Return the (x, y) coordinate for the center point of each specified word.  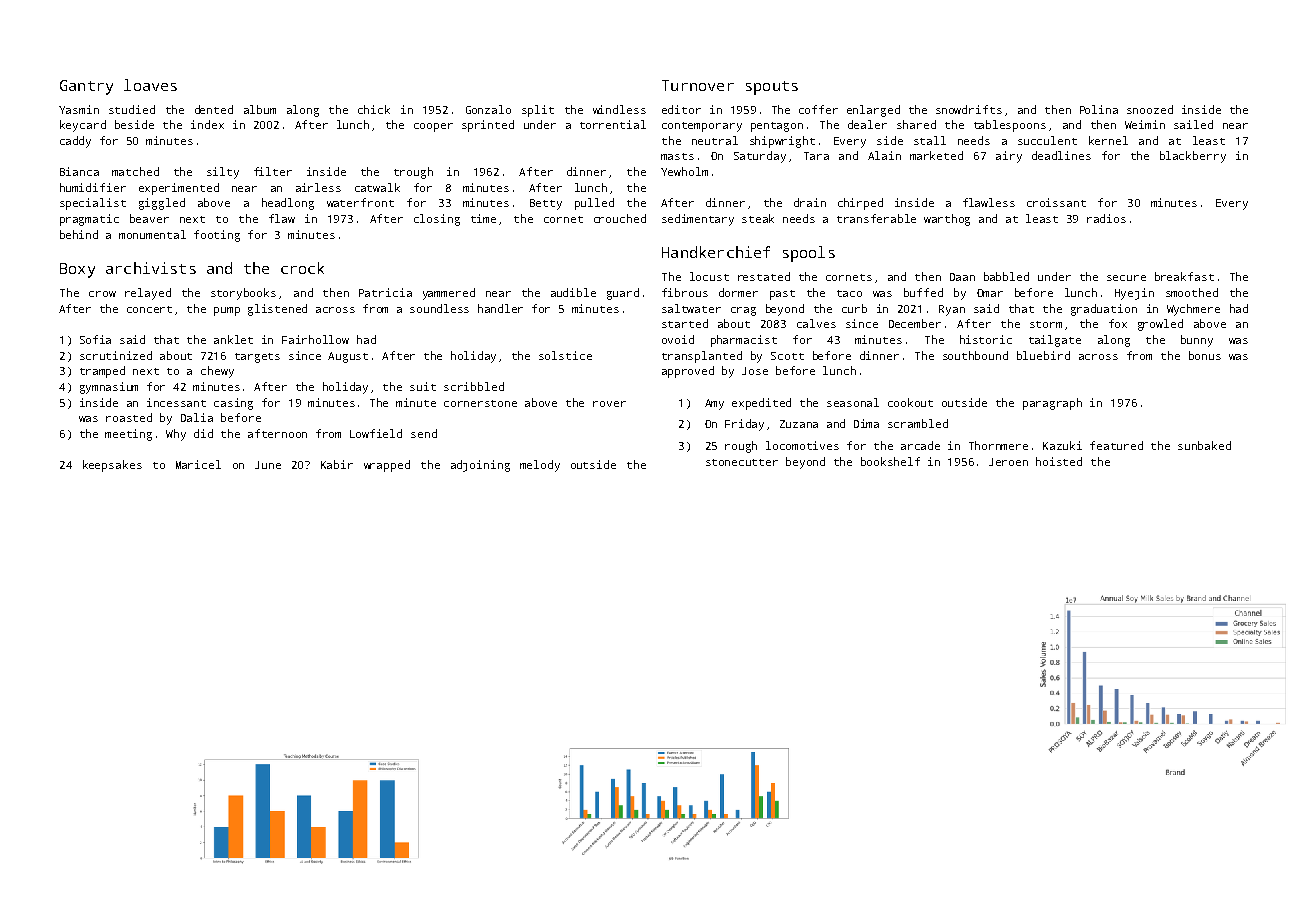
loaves (150, 85)
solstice (565, 355)
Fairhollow (315, 339)
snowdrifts (969, 109)
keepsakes (112, 466)
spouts (772, 88)
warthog (947, 220)
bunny (1197, 341)
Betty (546, 204)
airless (318, 187)
